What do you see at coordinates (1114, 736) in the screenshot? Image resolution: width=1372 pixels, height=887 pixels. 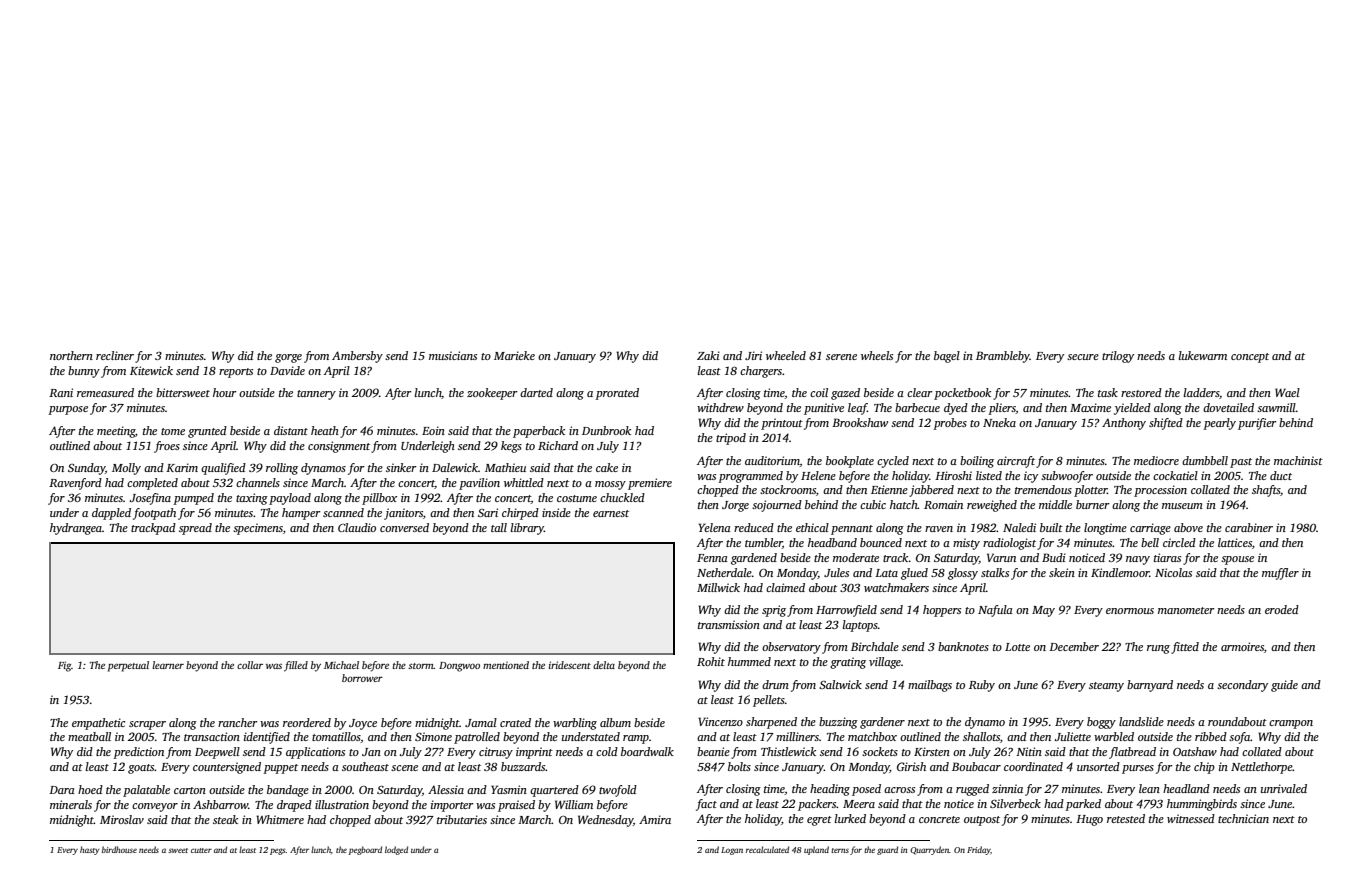 I see `warbled` at bounding box center [1114, 736].
